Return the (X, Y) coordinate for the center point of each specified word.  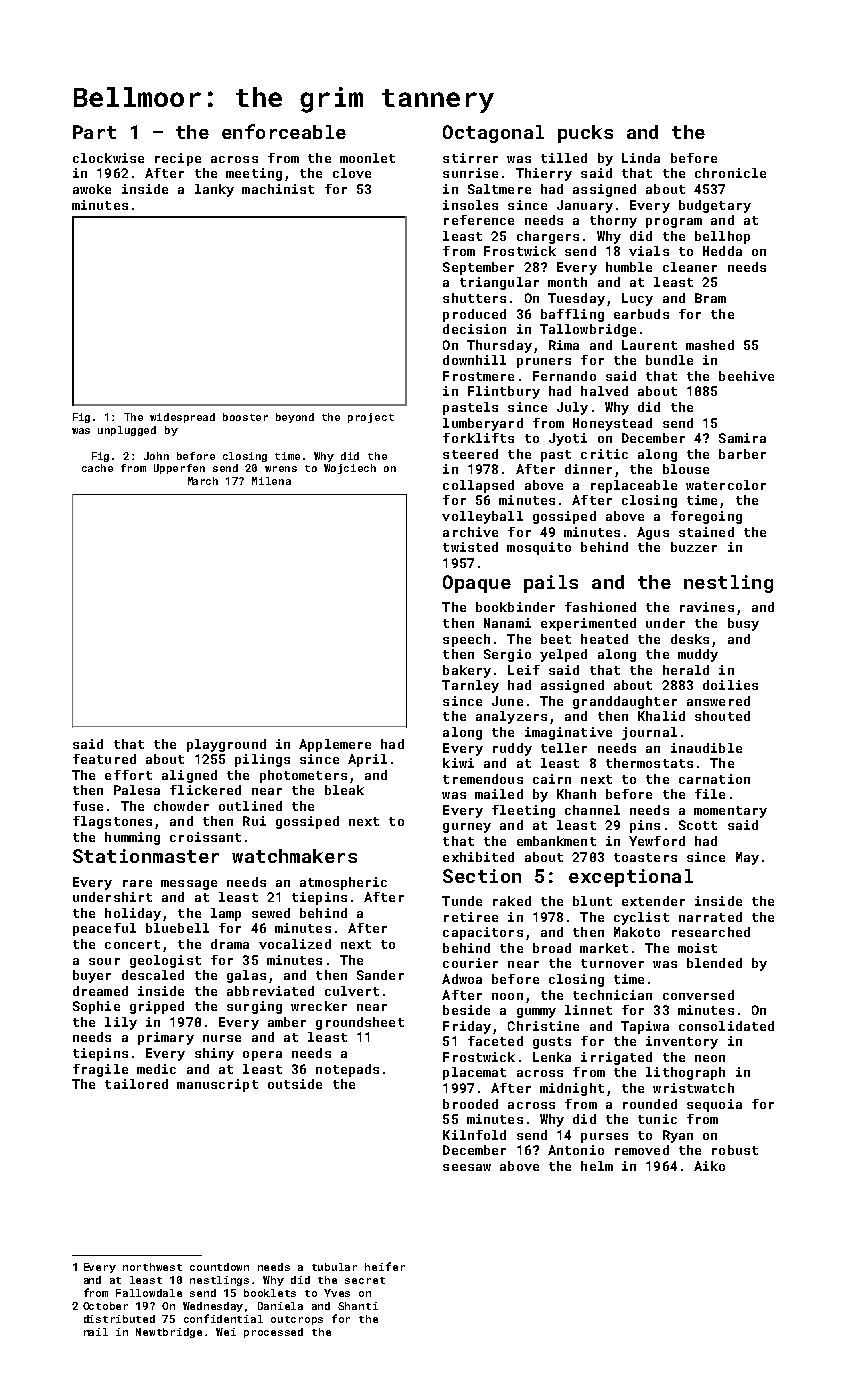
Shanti (358, 1306)
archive (470, 532)
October (105, 1306)
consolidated (726, 1026)
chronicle (730, 173)
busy (743, 624)
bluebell (177, 928)
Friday (467, 1027)
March (203, 481)
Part (94, 132)
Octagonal (493, 134)
